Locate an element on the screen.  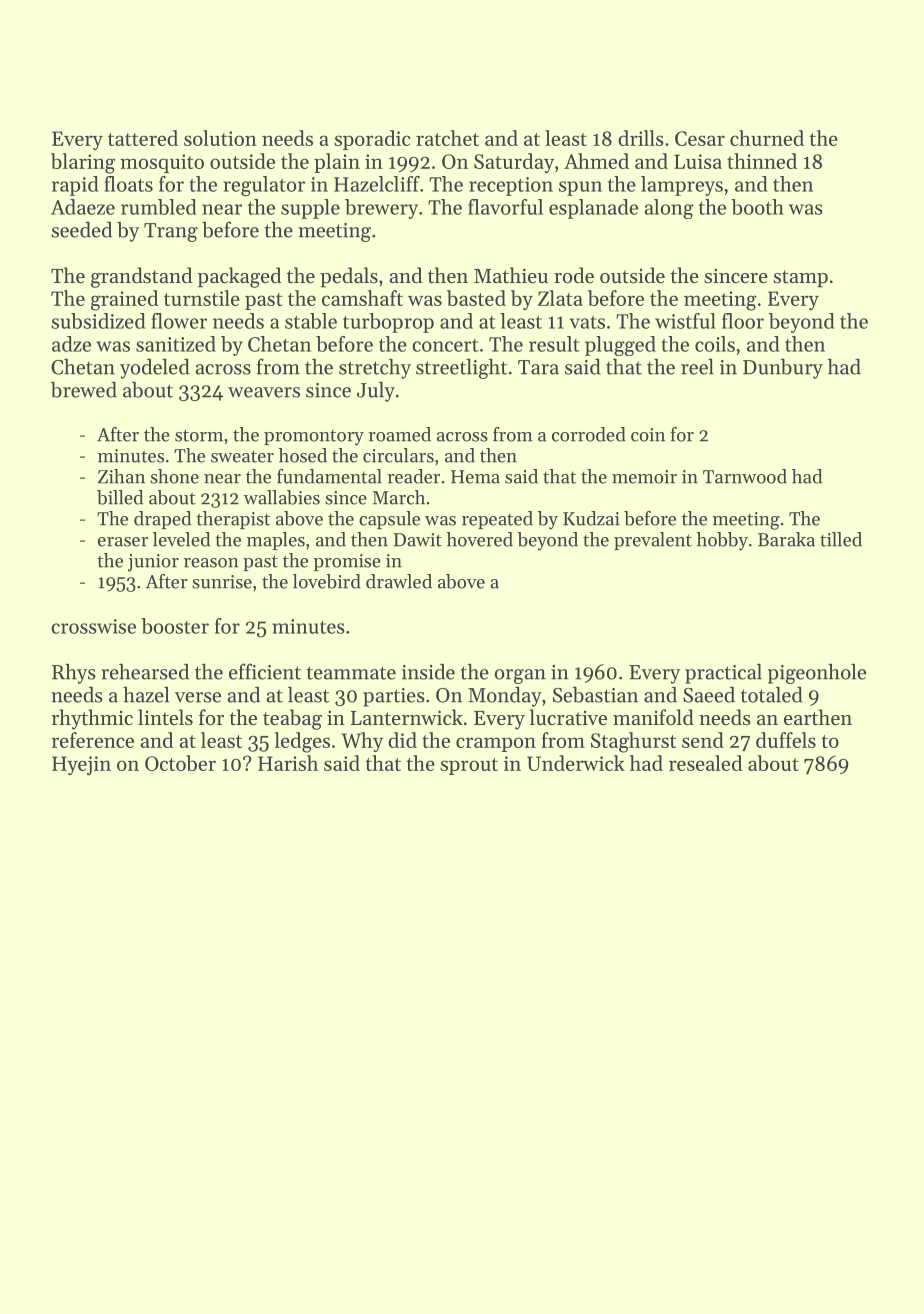
tattered is located at coordinates (143, 138).
